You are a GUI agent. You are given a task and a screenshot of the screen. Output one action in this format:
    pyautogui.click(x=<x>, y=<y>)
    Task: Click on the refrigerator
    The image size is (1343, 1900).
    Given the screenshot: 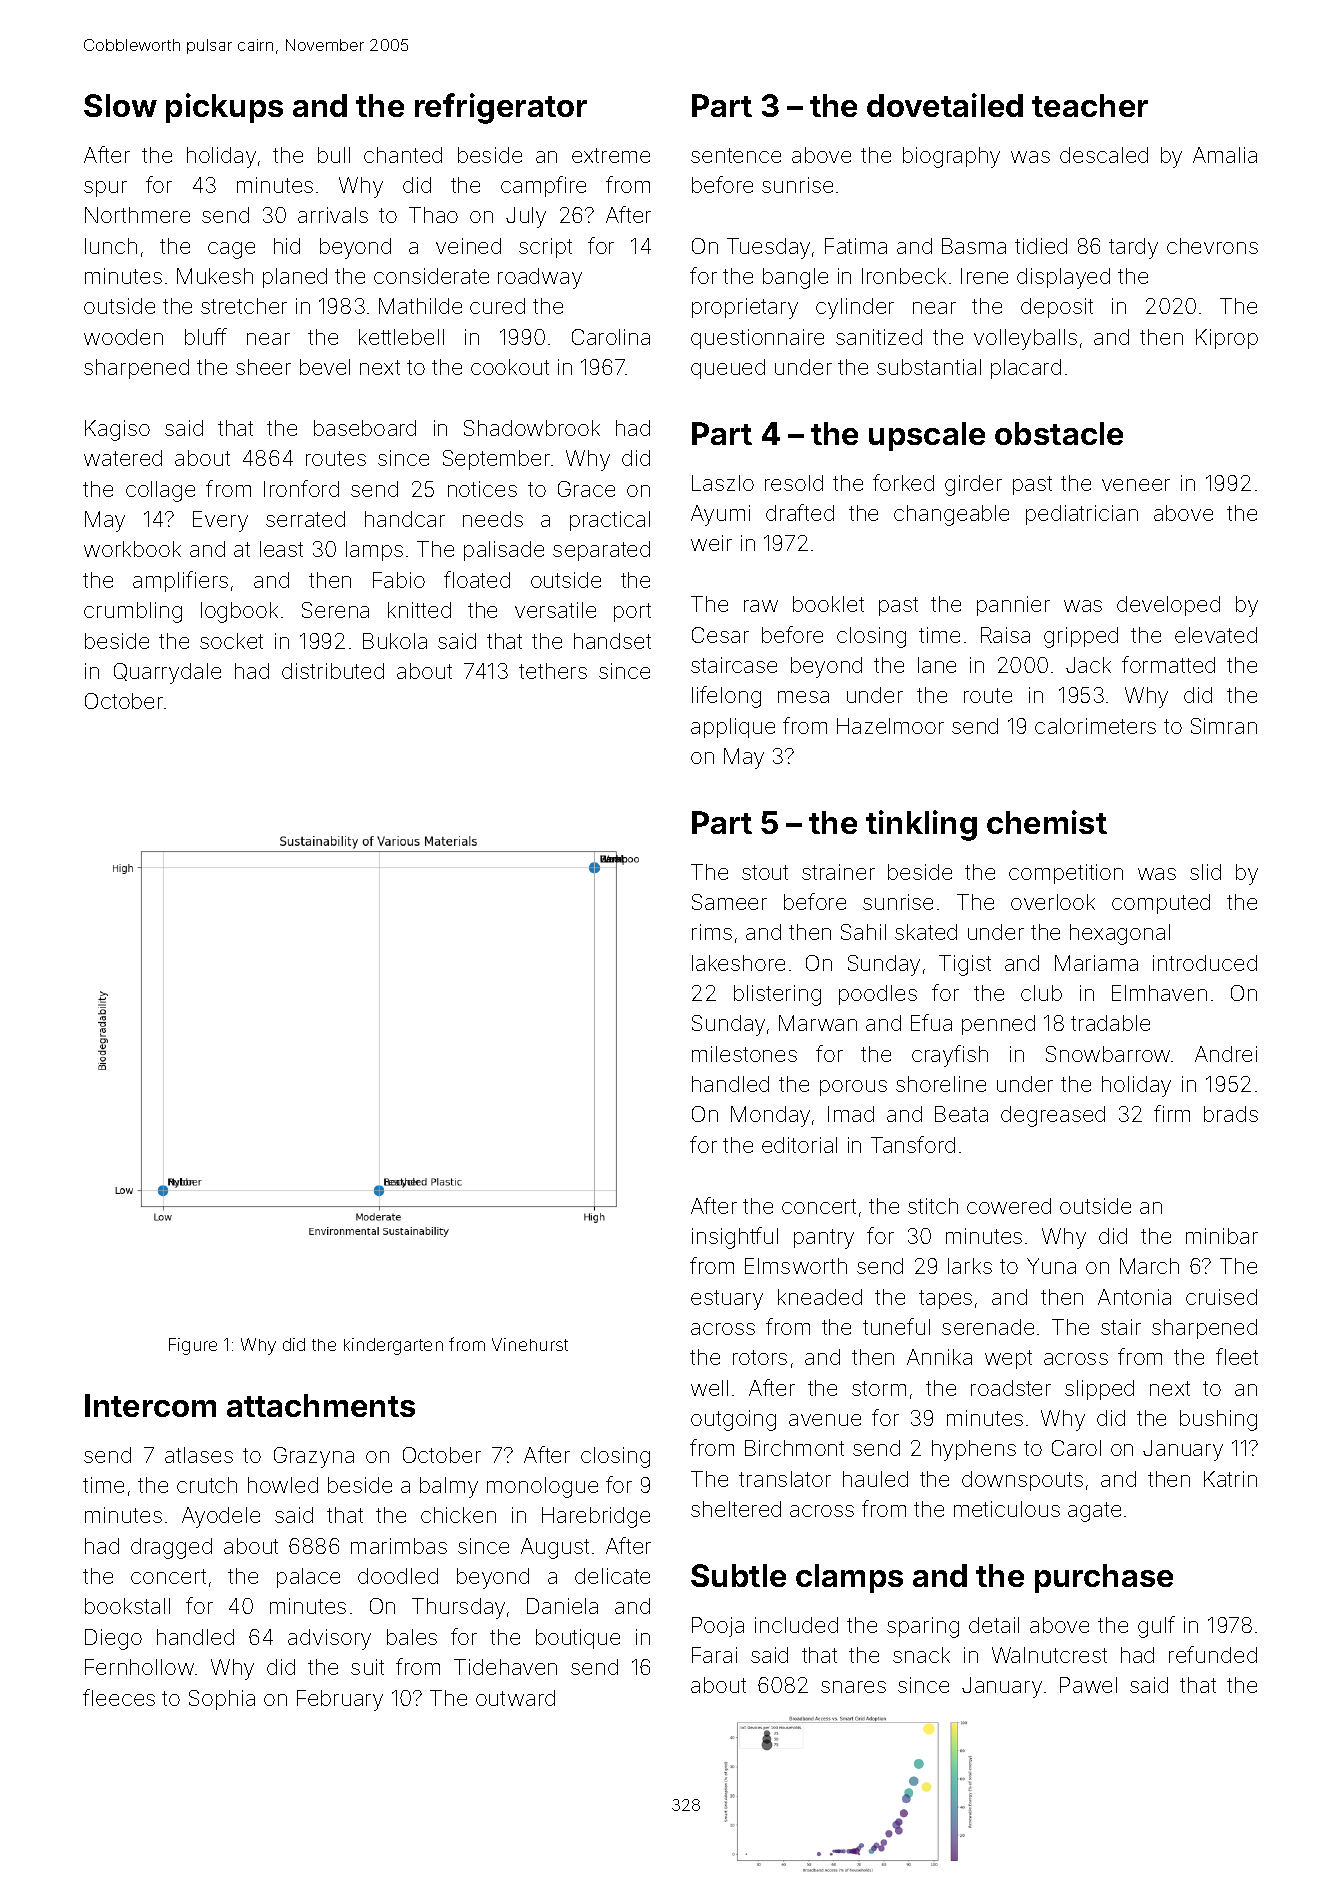 What is the action you would take?
    pyautogui.click(x=501, y=108)
